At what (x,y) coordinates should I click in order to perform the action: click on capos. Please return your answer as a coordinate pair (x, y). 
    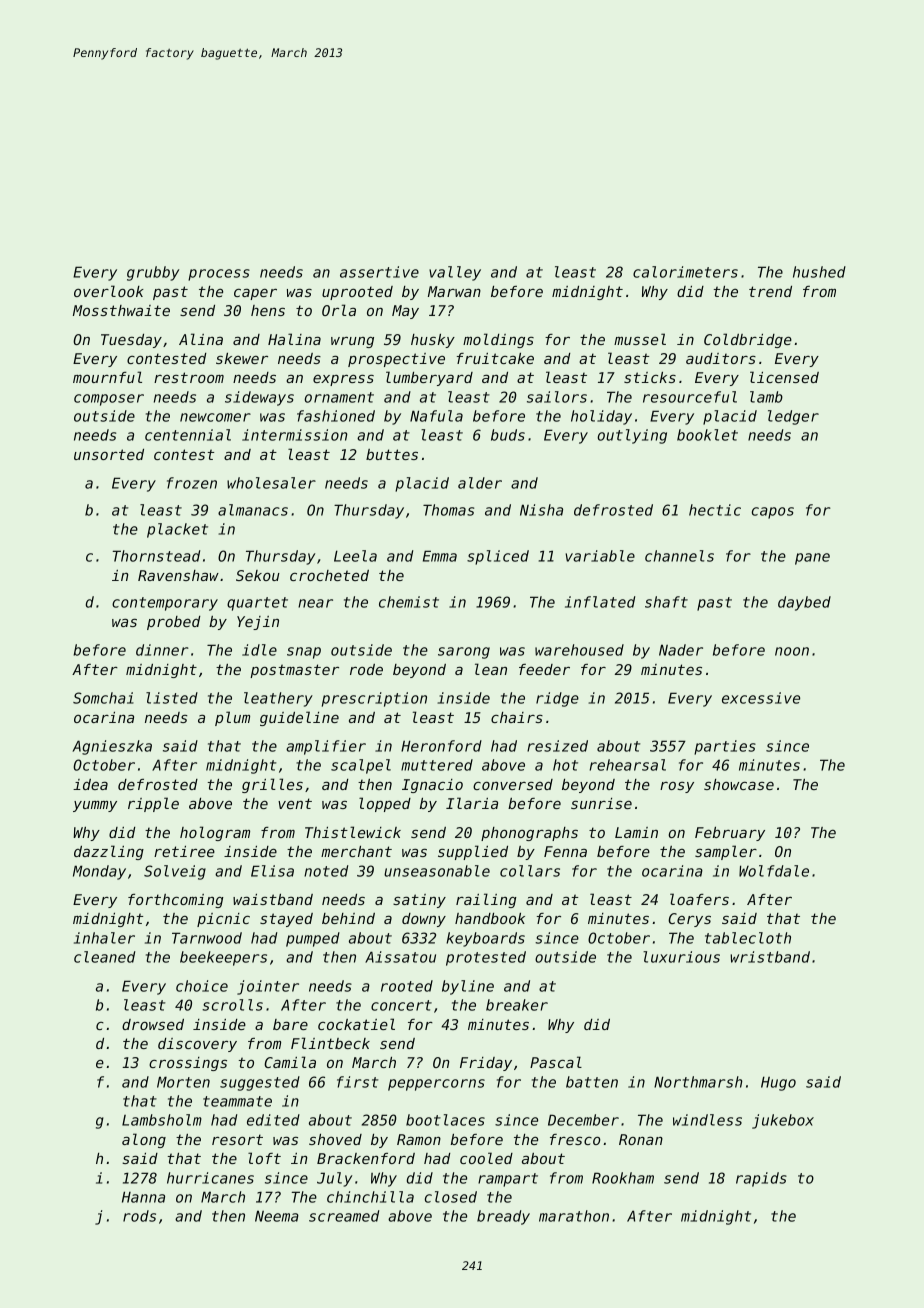
    Looking at the image, I should click on (773, 513).
